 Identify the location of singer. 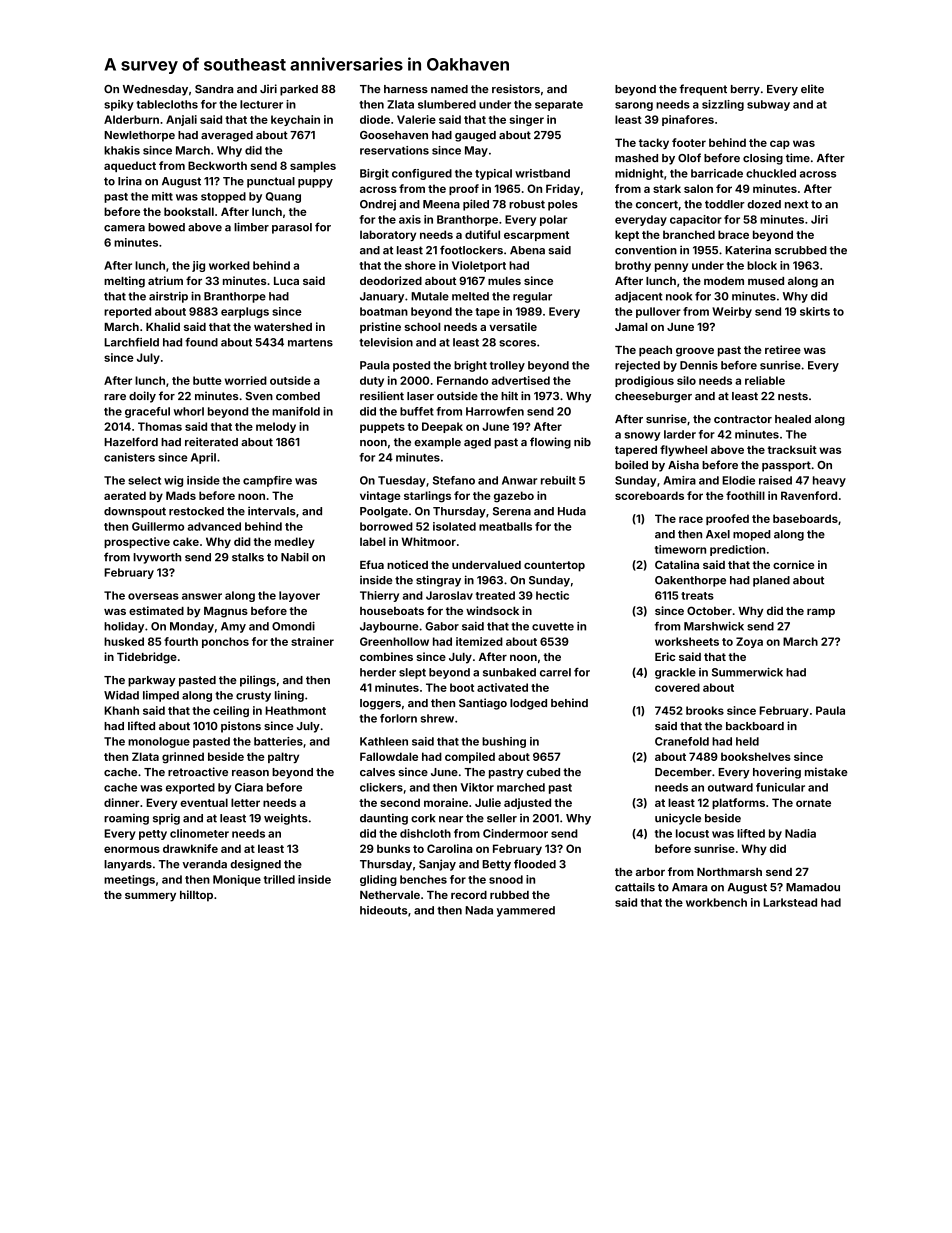
(526, 120).
